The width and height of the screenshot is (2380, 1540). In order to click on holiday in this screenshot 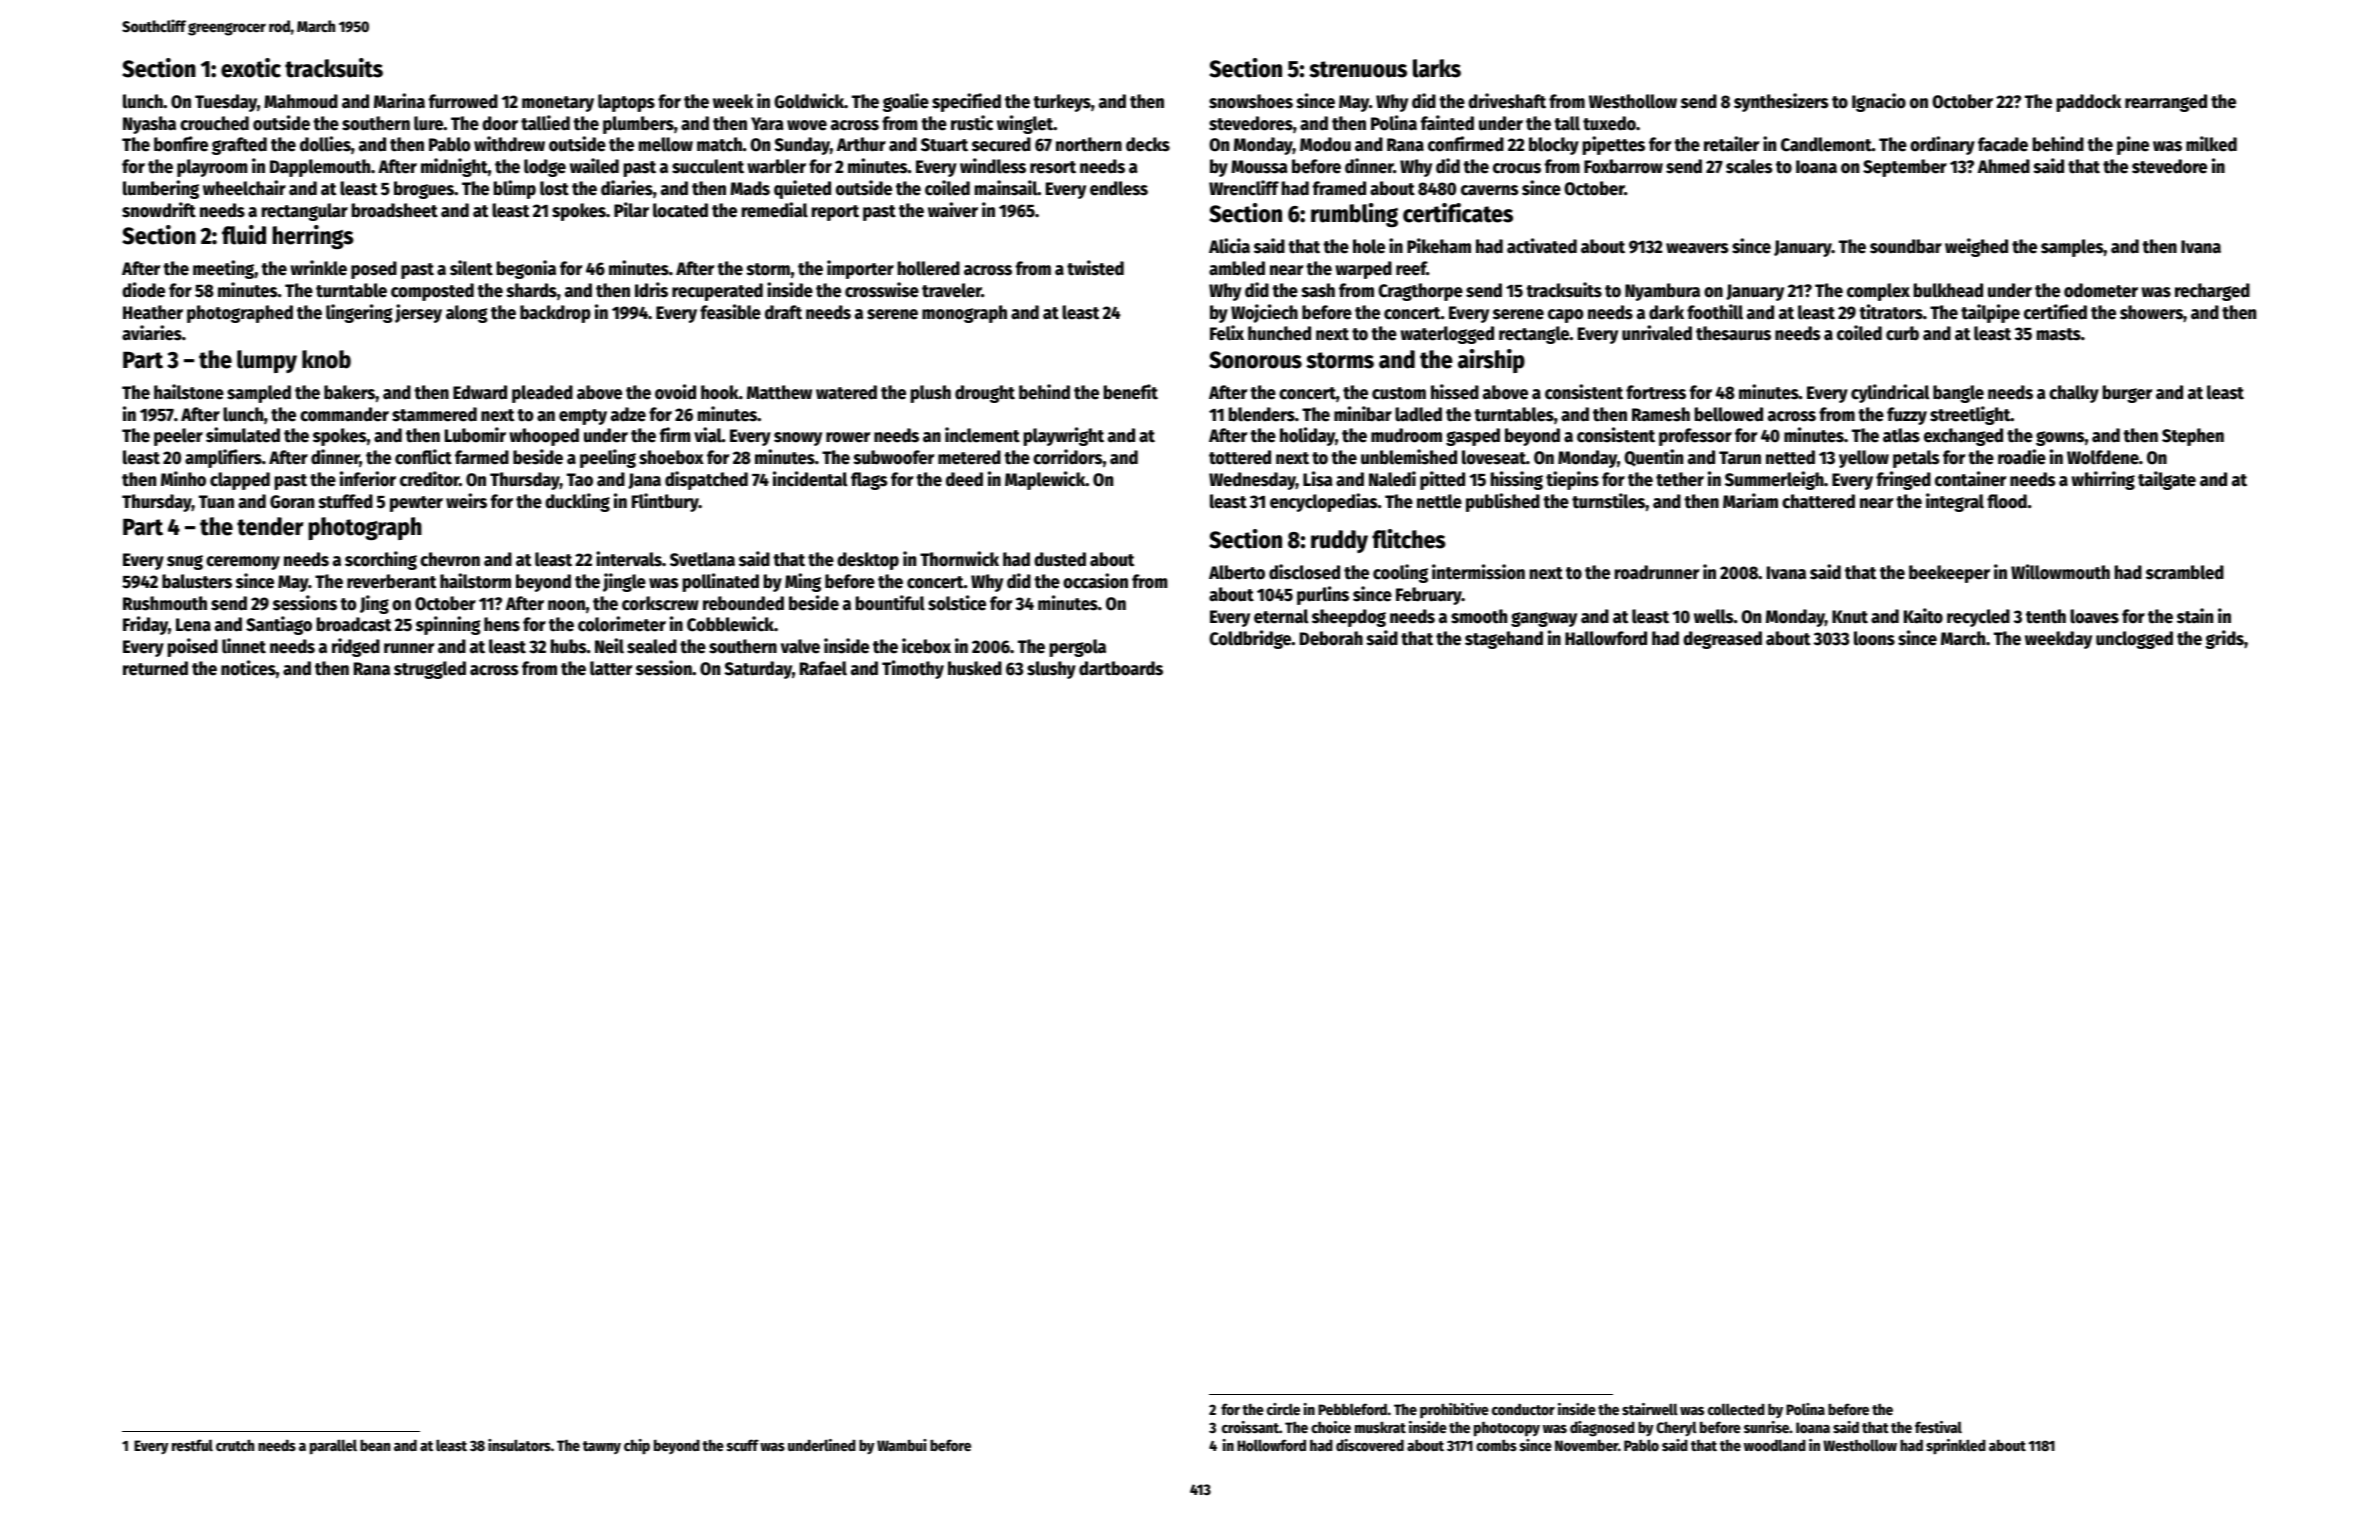, I will do `click(1307, 436)`.
